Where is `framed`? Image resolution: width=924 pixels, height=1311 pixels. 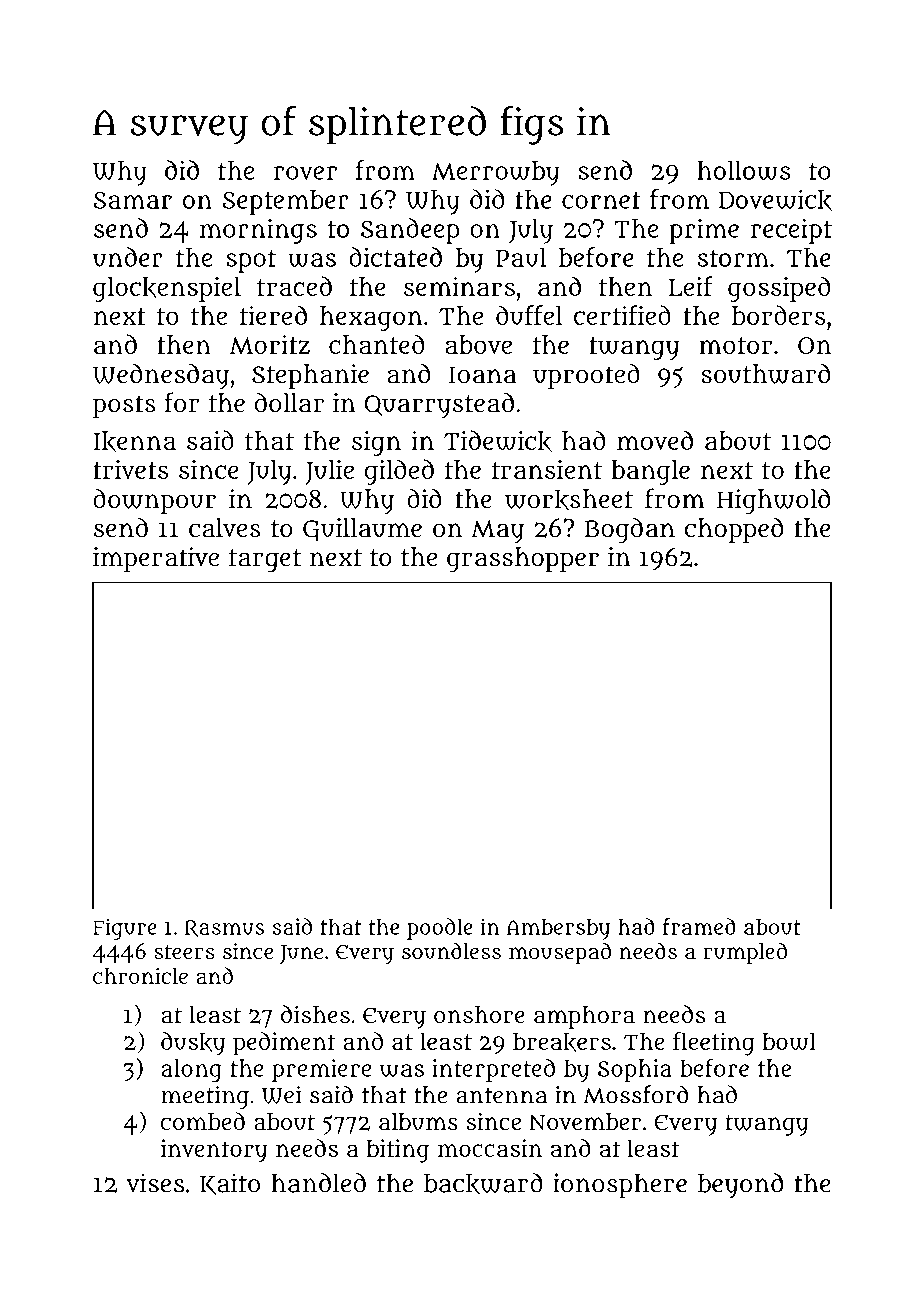
framed is located at coordinates (699, 926).
